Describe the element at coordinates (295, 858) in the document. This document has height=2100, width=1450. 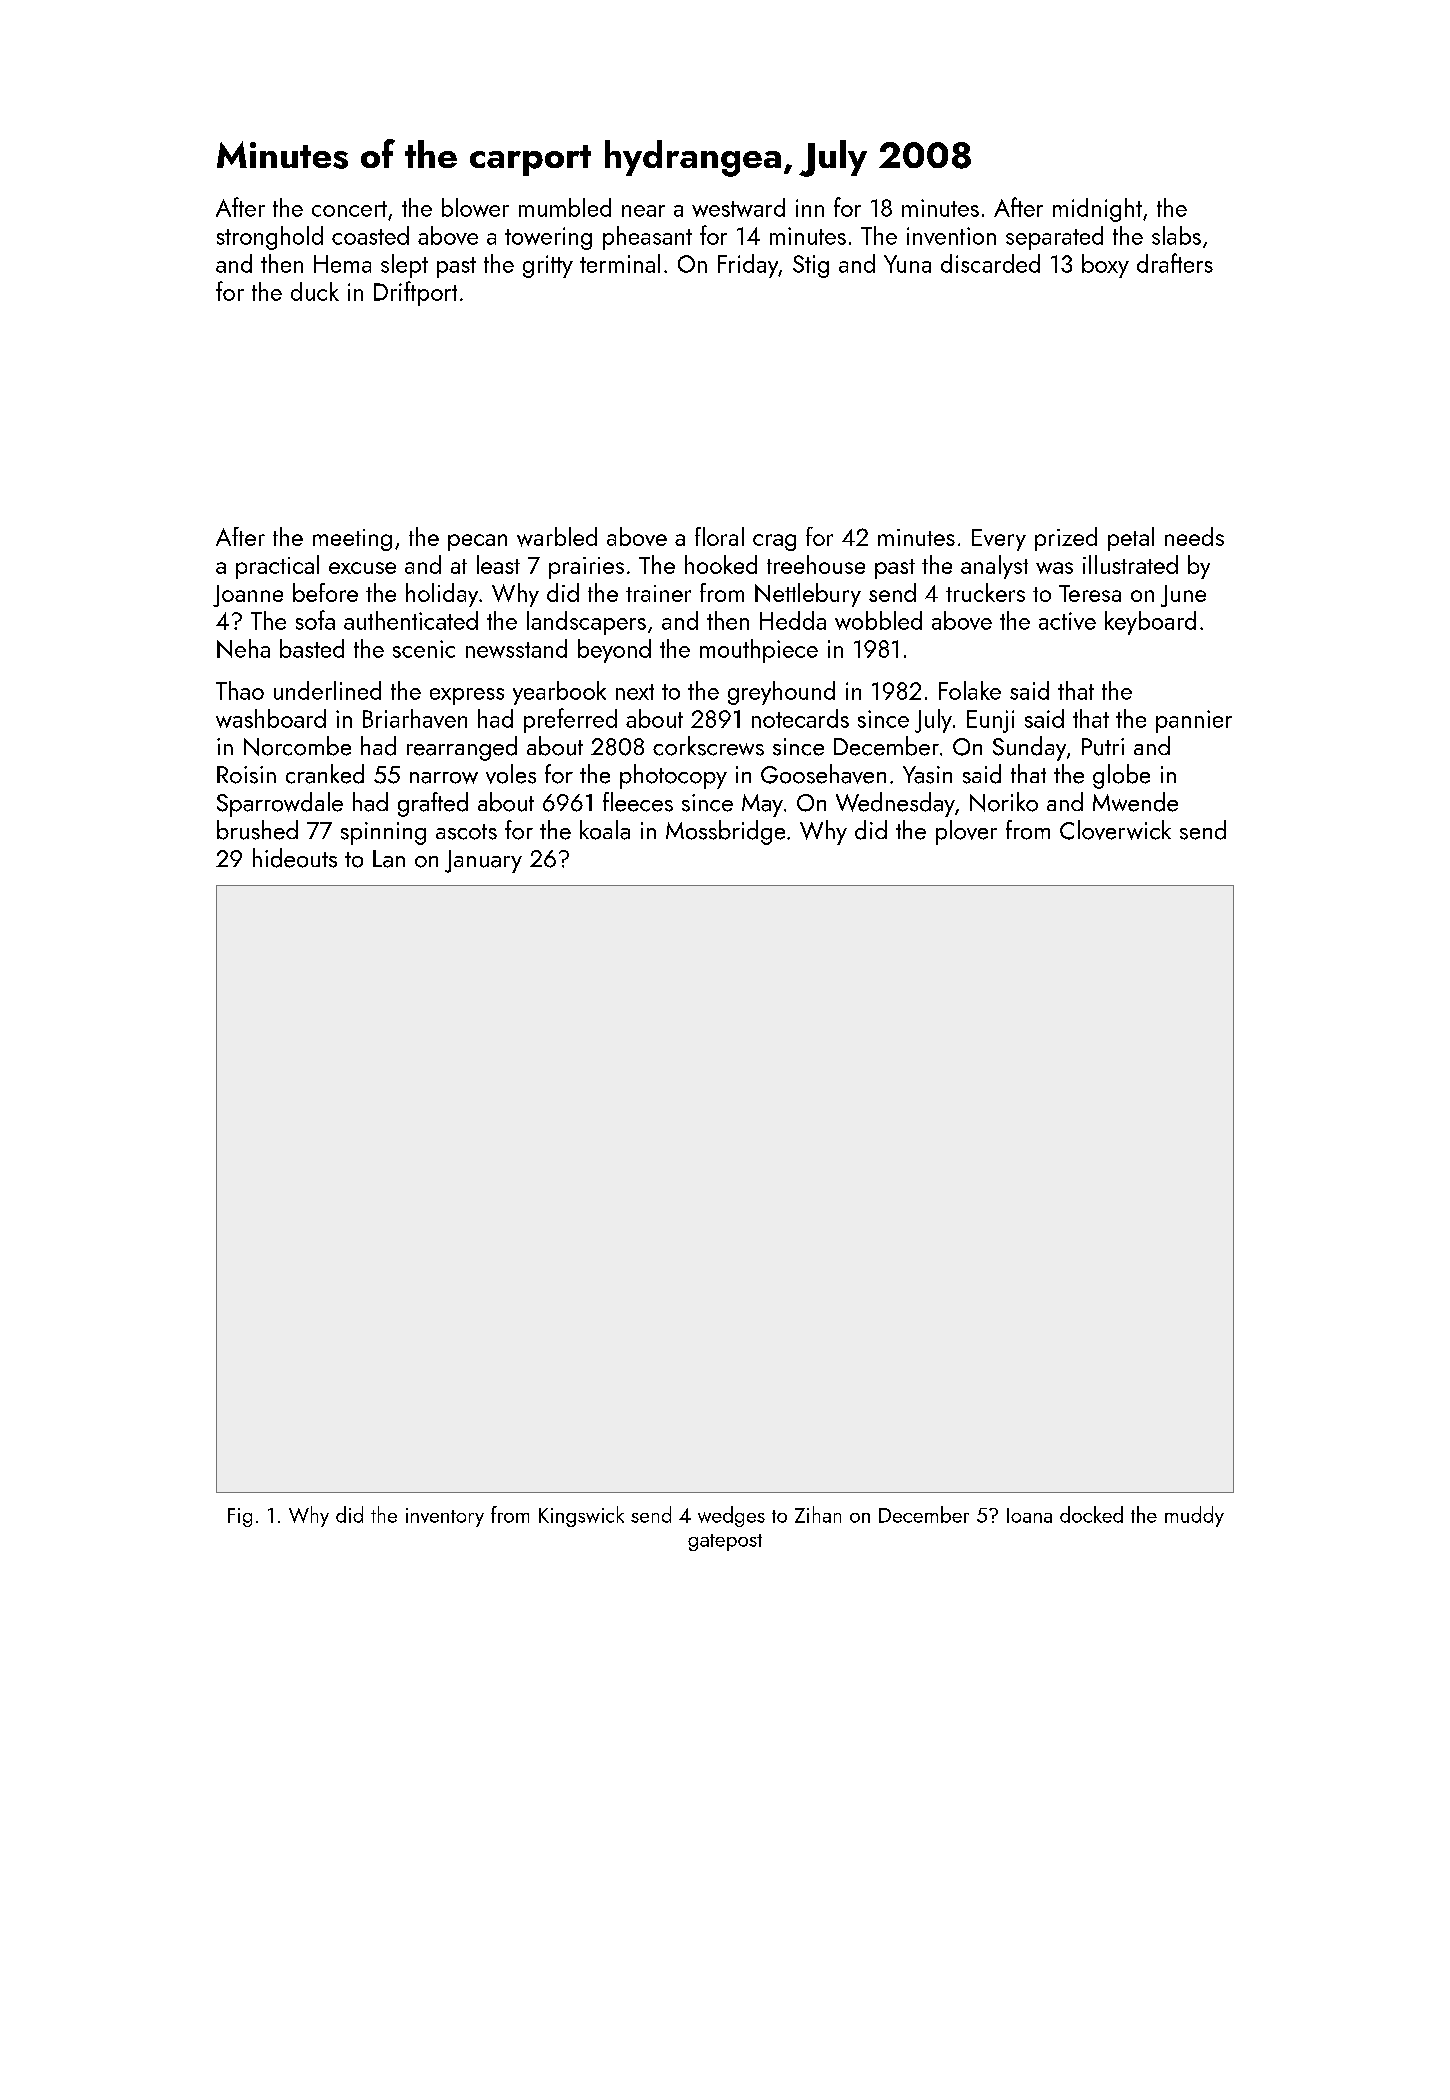
I see `hideouts` at that location.
